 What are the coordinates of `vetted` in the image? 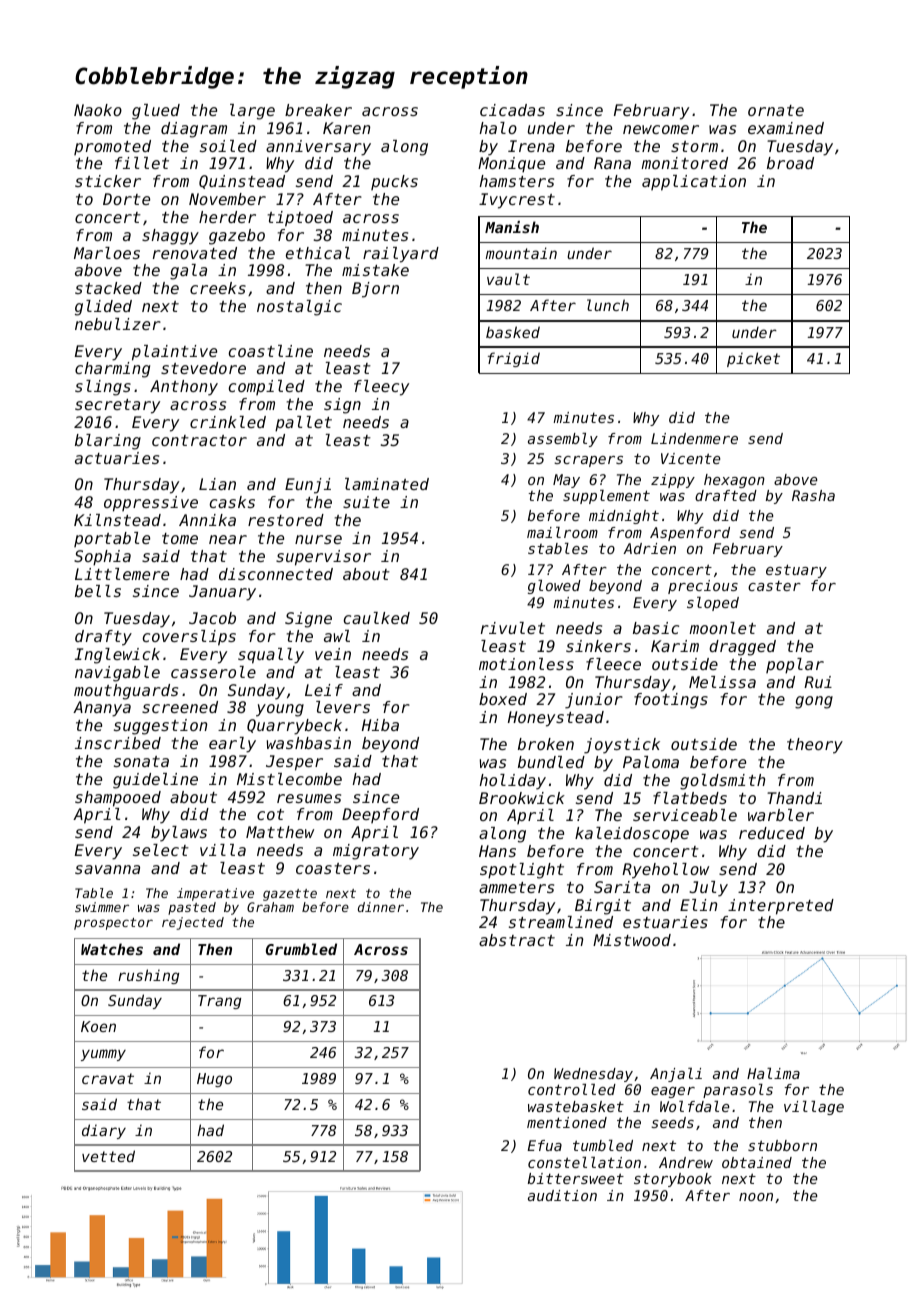 It's located at (108, 1156).
